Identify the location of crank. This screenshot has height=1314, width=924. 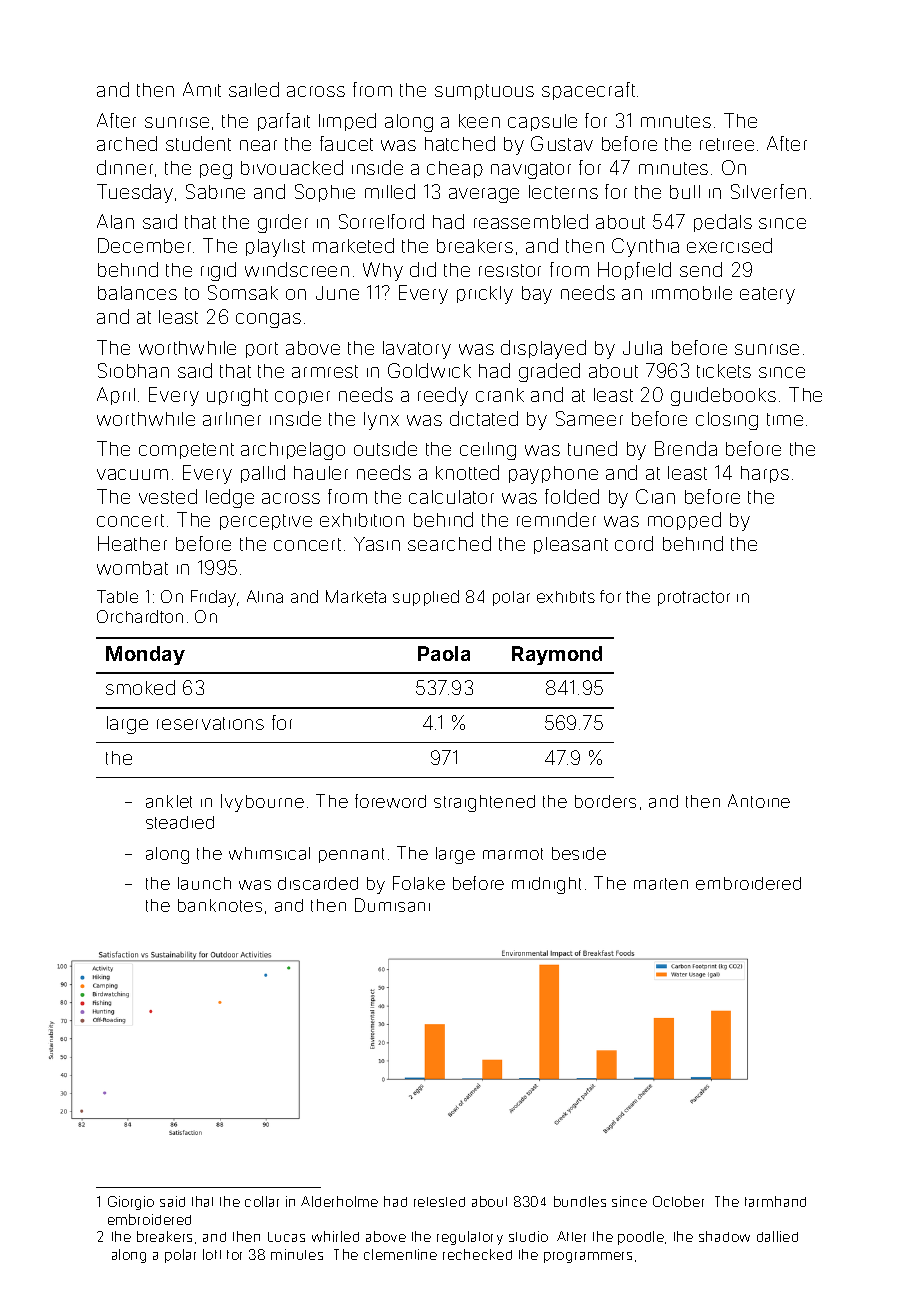
(500, 395).
